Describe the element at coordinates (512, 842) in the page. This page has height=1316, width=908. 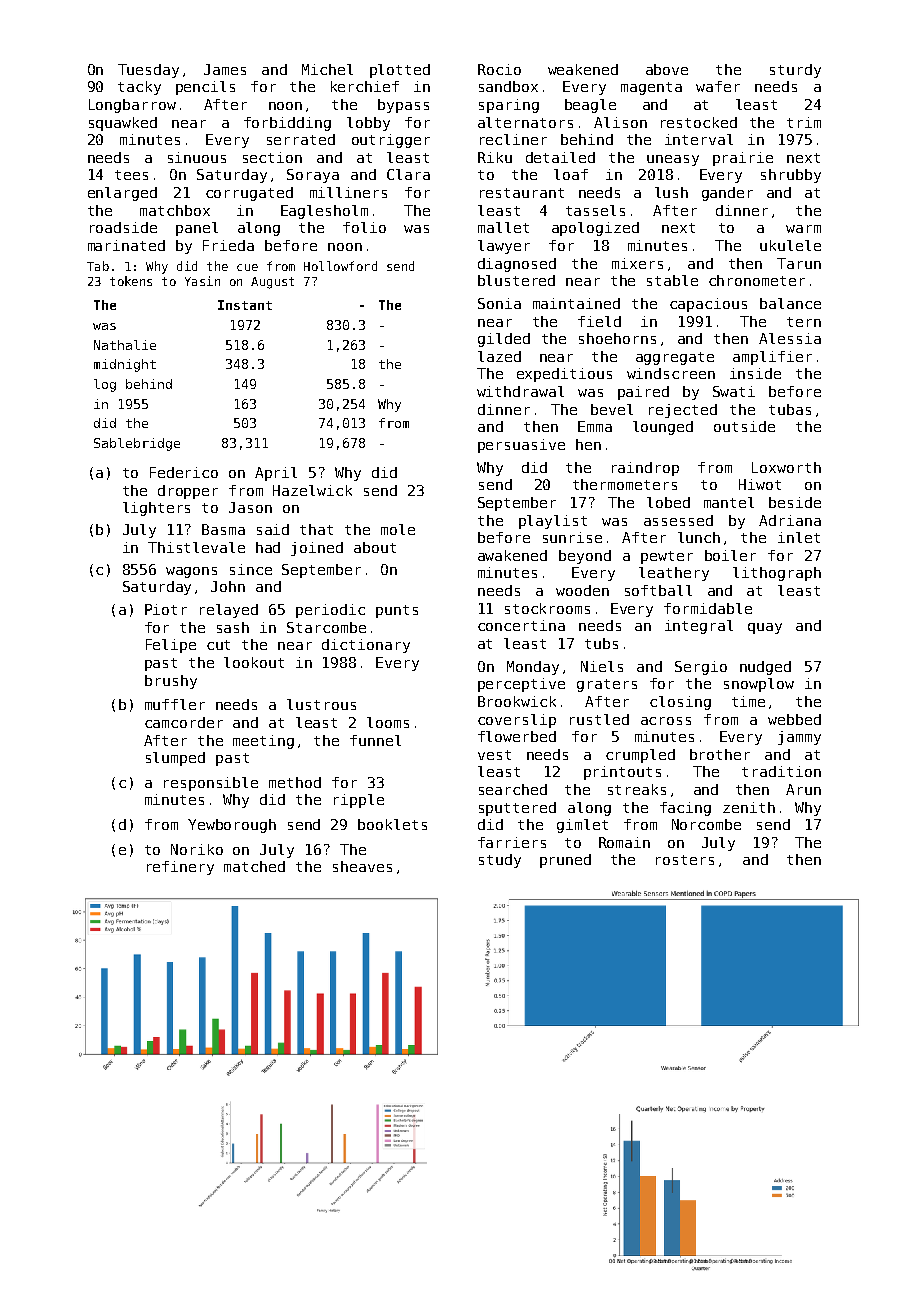
I see `farriers` at that location.
